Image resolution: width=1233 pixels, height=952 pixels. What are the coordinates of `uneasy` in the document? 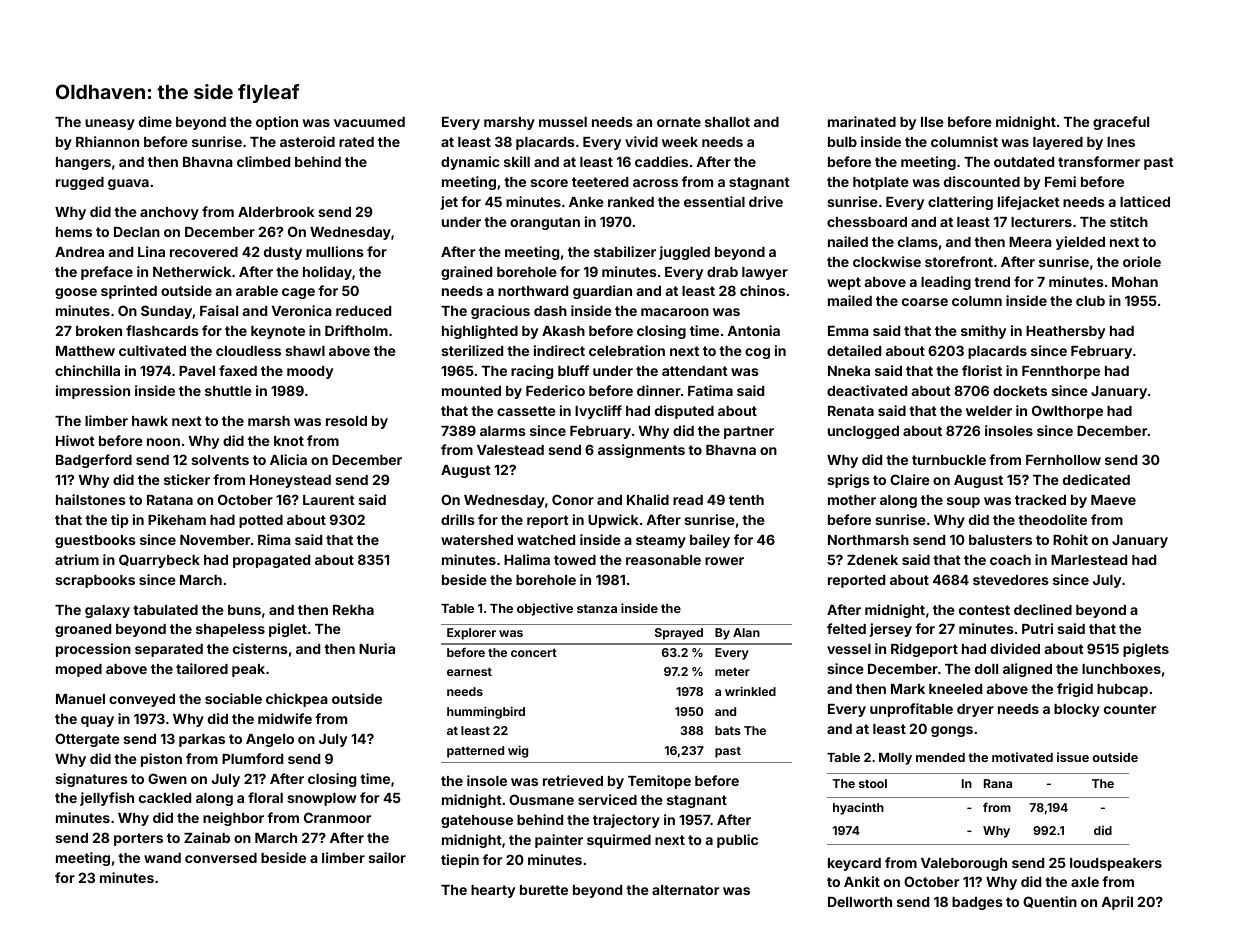 It's located at (110, 124).
